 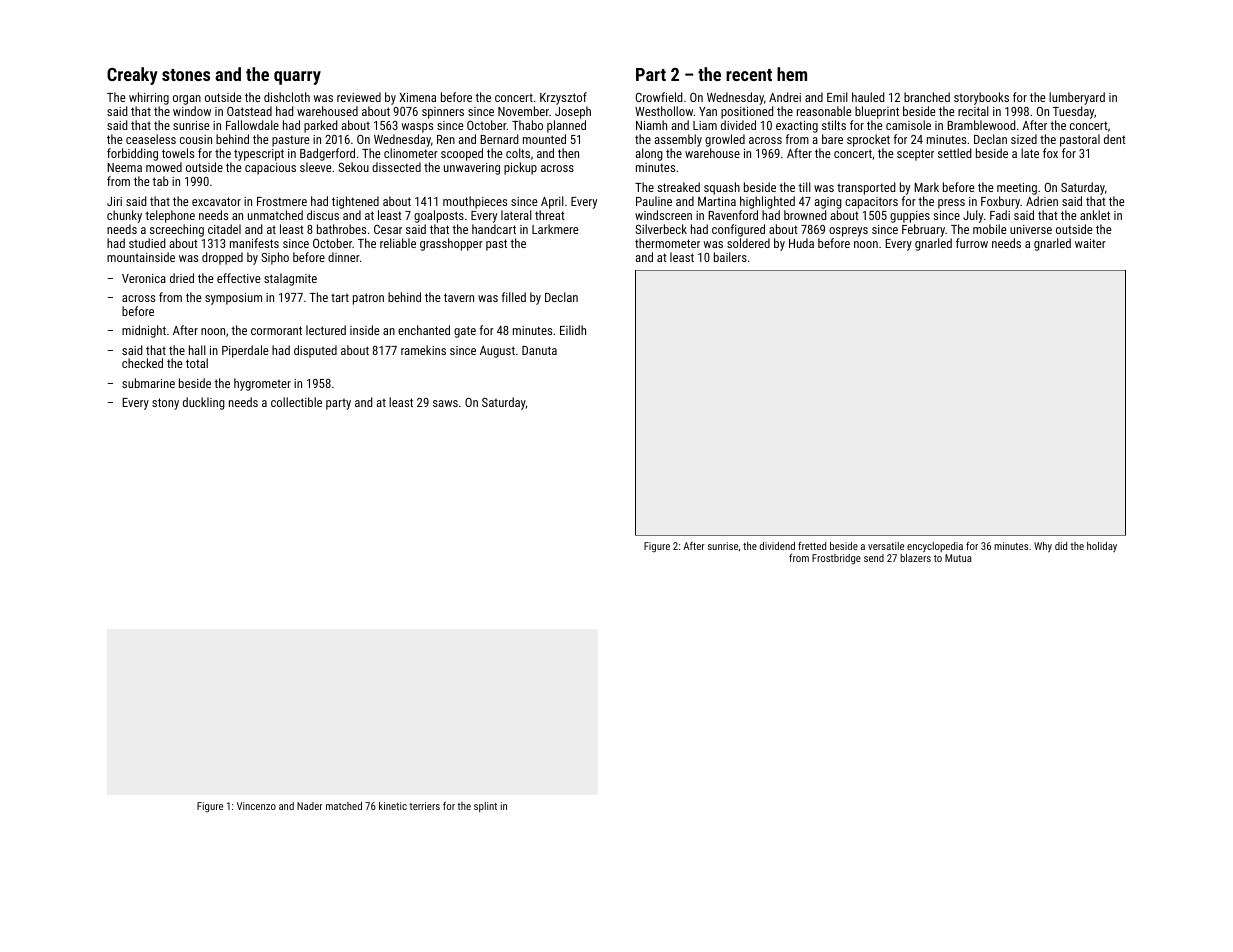 I want to click on growled, so click(x=725, y=140).
